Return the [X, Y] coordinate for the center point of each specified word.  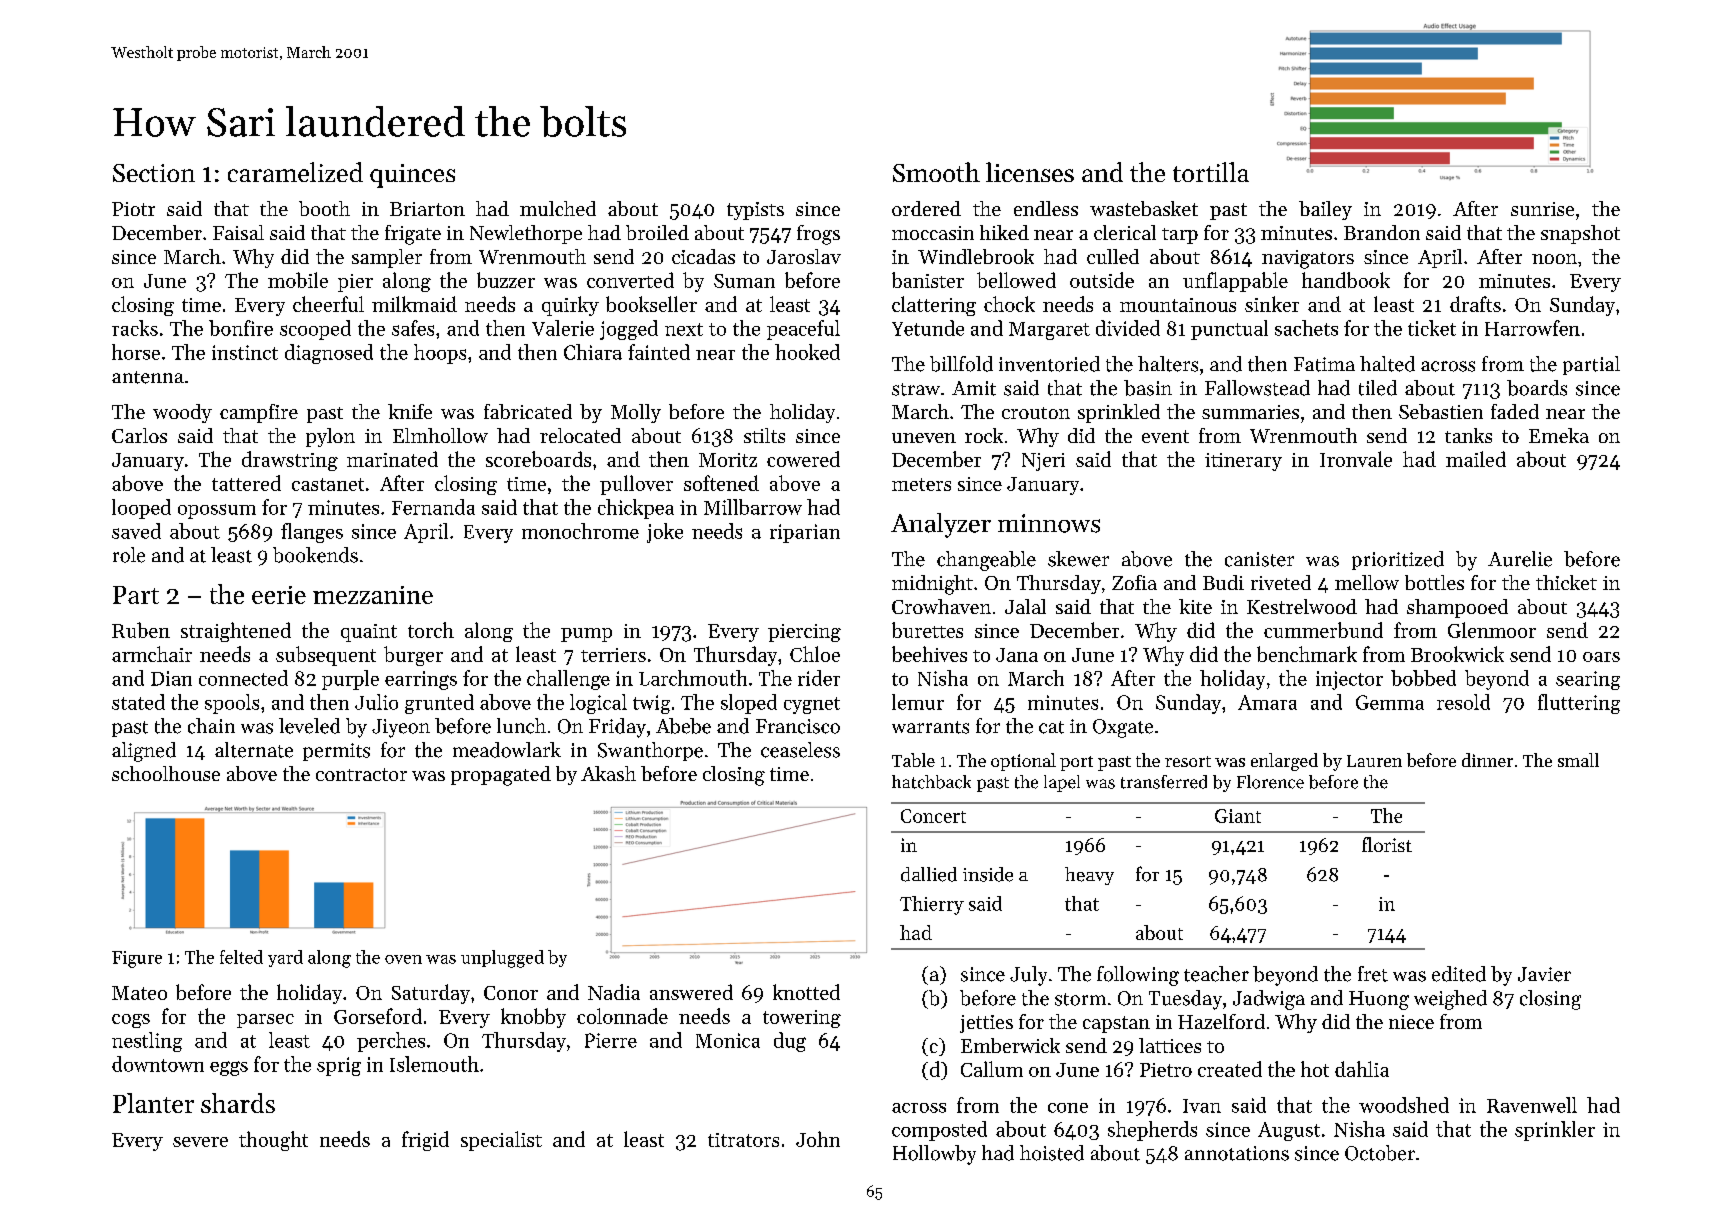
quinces [412, 176]
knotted [806, 992]
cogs [131, 1021]
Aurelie [1520, 559]
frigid [425, 1141]
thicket [1566, 582]
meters [921, 484]
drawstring [290, 461]
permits [336, 752]
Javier [1544, 974]
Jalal [1025, 606]
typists [755, 211]
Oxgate [1123, 728]
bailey [1325, 210]
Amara [1267, 702]
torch [431, 630]
